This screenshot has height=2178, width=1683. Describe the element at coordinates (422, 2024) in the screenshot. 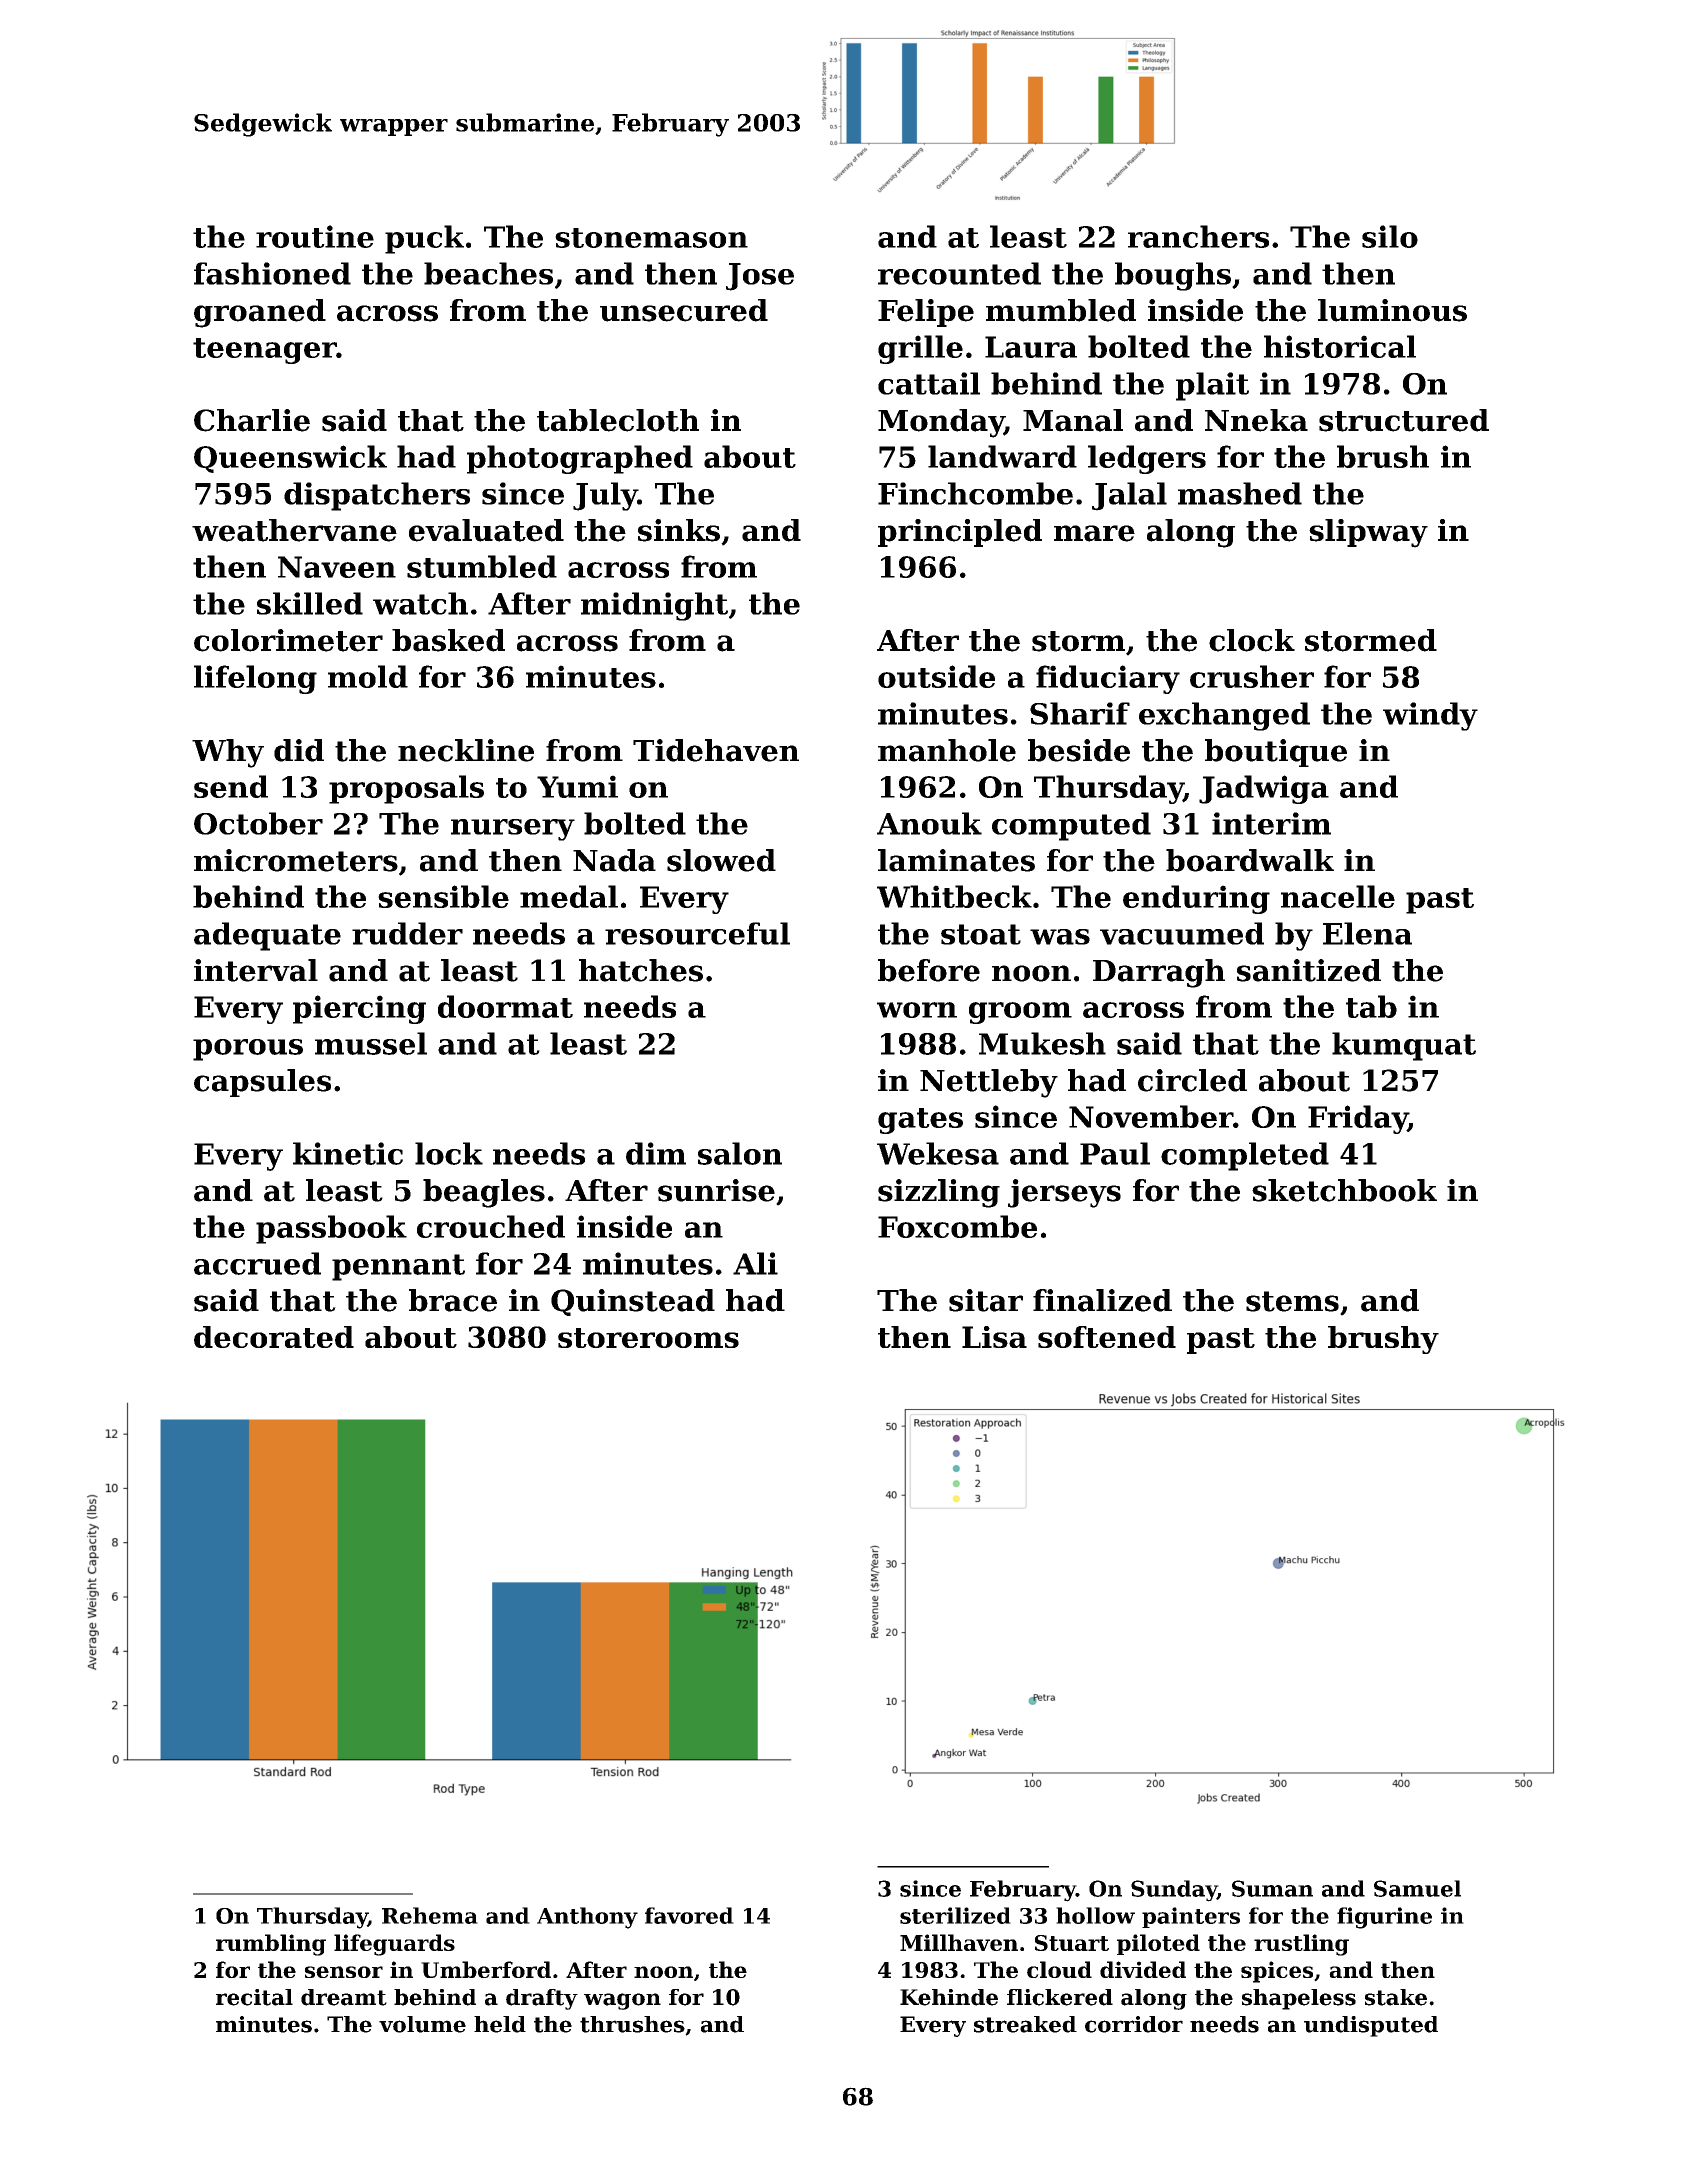

I see `volume` at that location.
